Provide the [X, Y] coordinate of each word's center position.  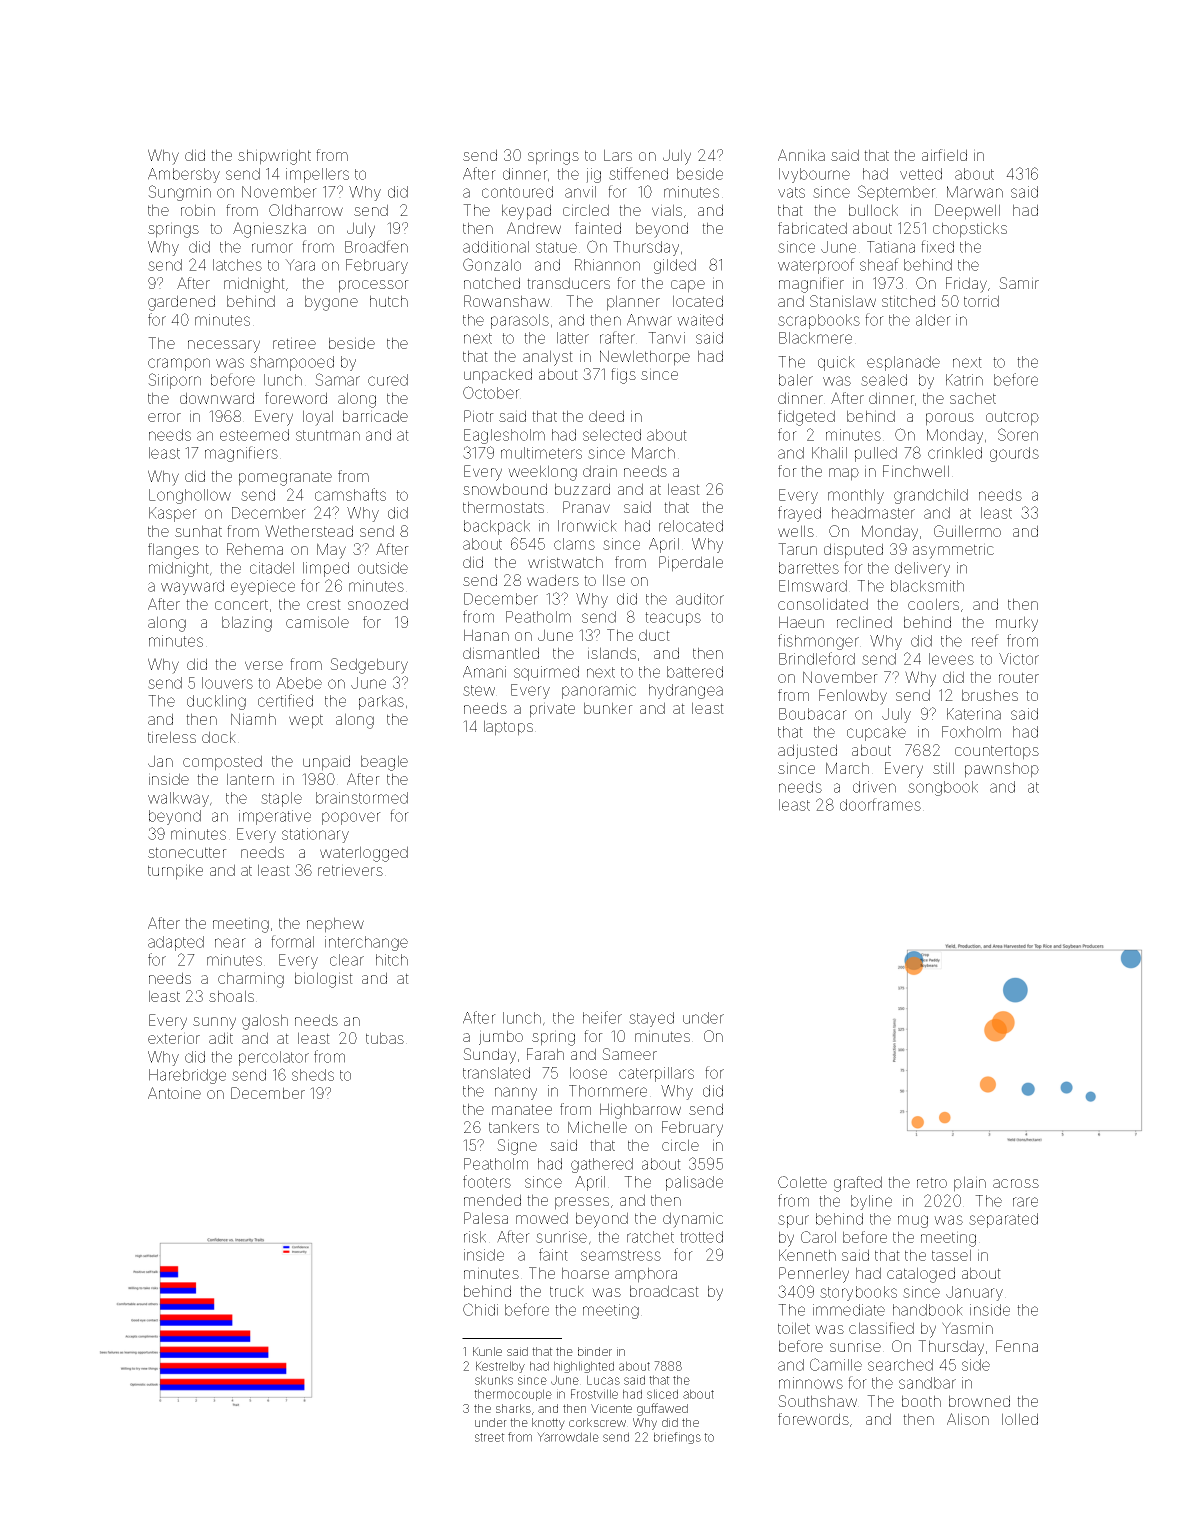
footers [487, 1181]
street [490, 1437]
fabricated [812, 228]
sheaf [879, 264]
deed [606, 416]
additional [496, 247]
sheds [313, 1075]
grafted [858, 1184]
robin [198, 210]
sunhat [198, 531]
